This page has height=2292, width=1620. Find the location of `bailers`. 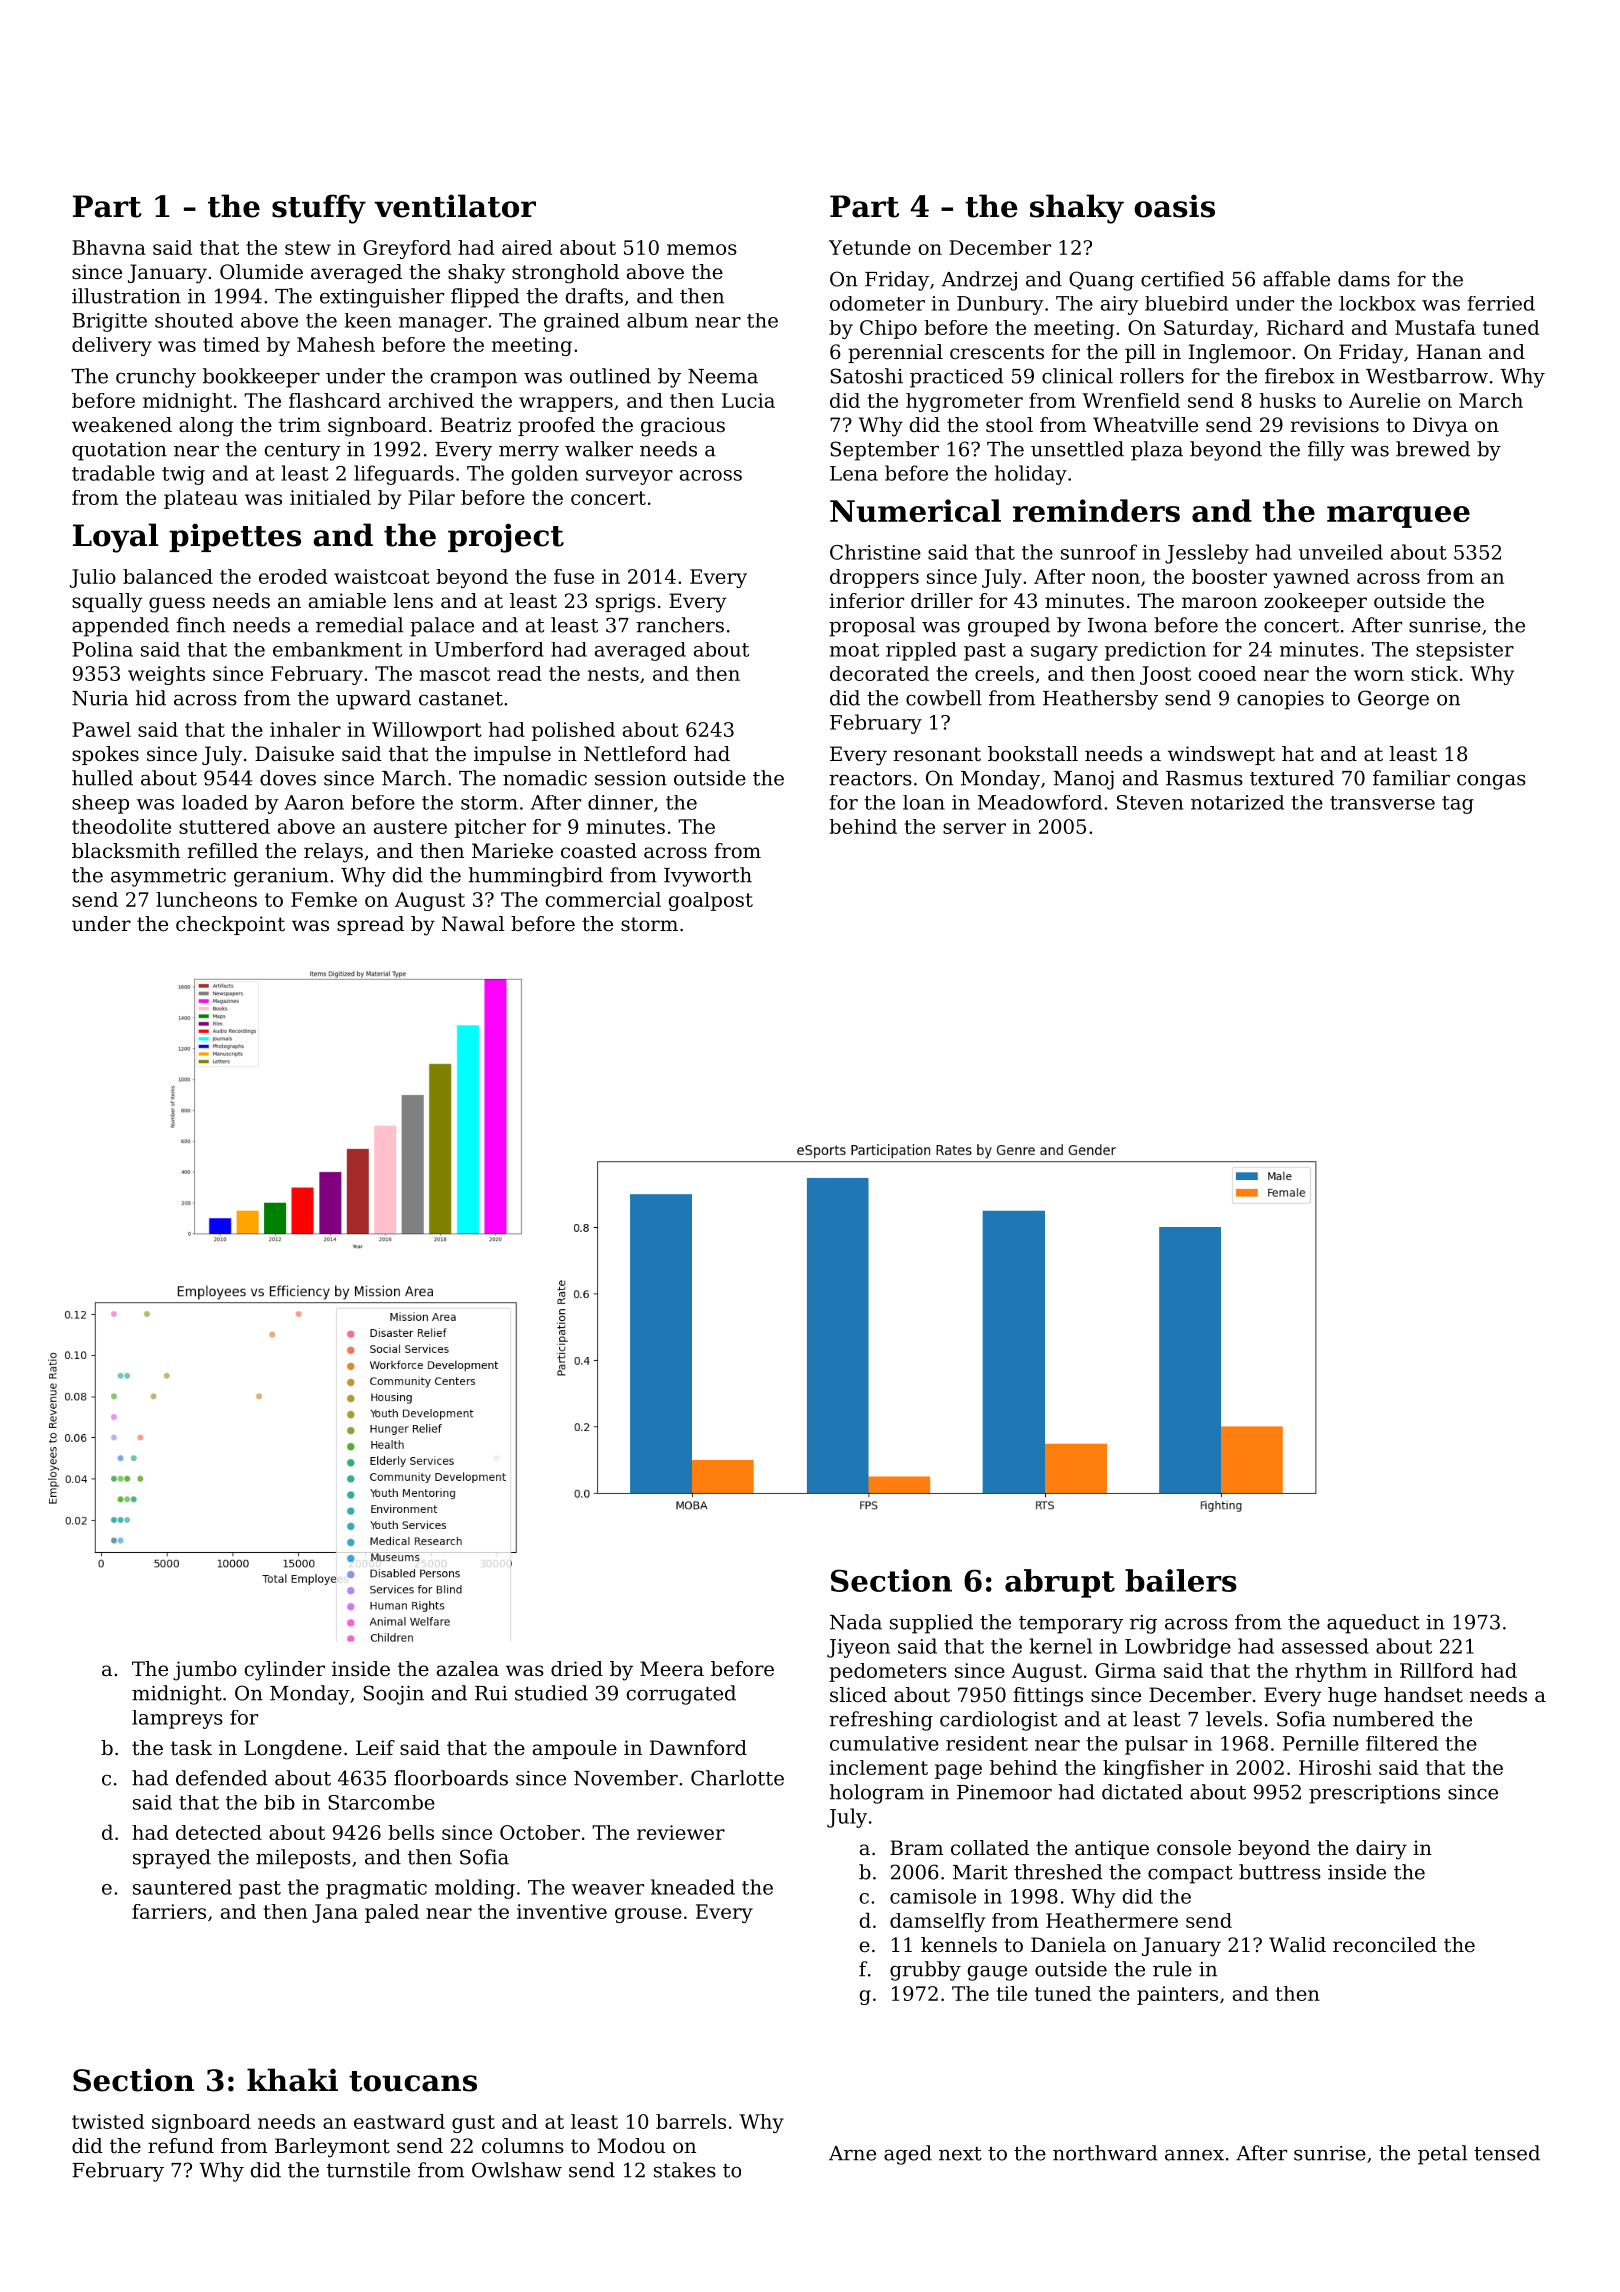

bailers is located at coordinates (1181, 1580).
